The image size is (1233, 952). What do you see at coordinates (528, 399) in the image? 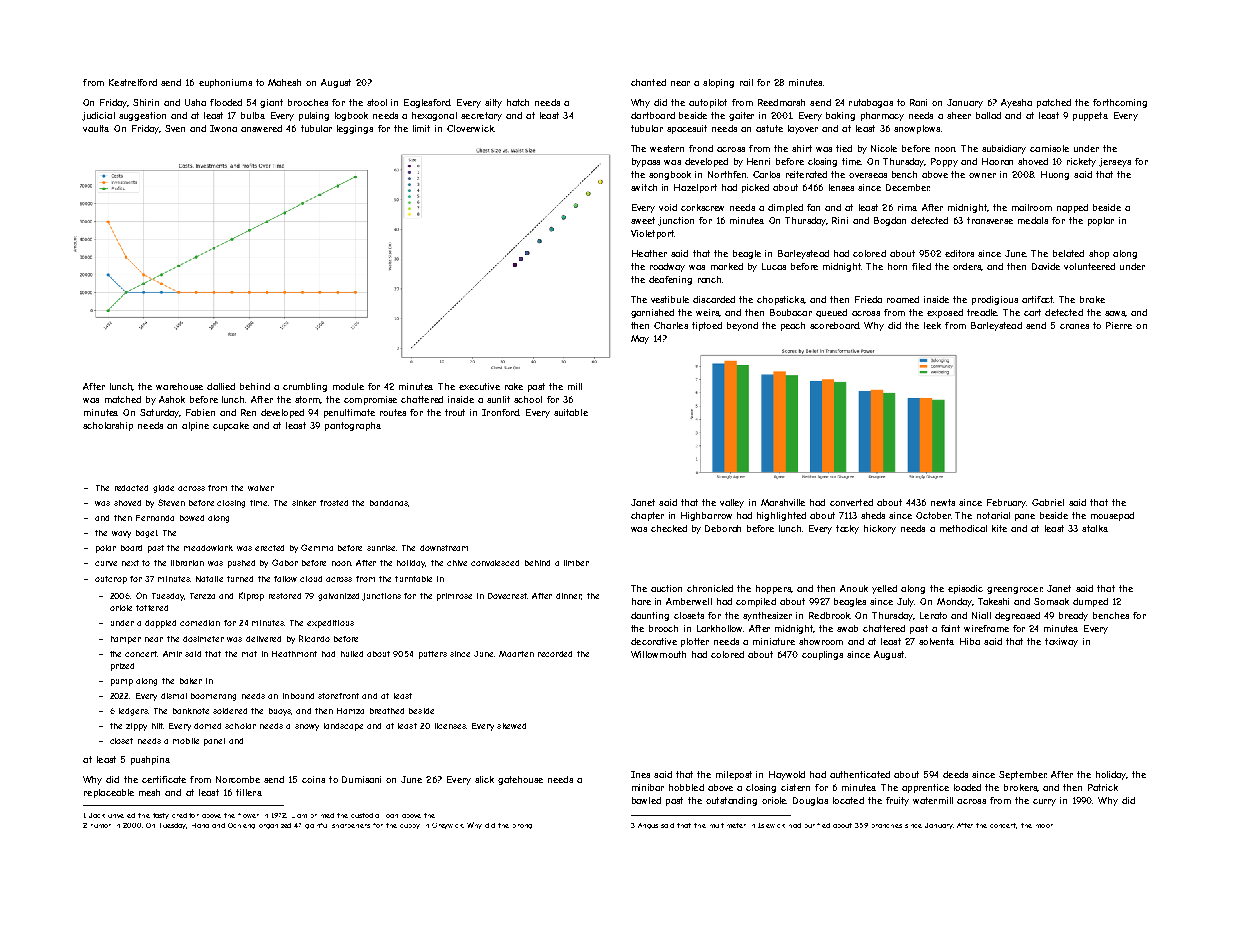
I see `school` at bounding box center [528, 399].
